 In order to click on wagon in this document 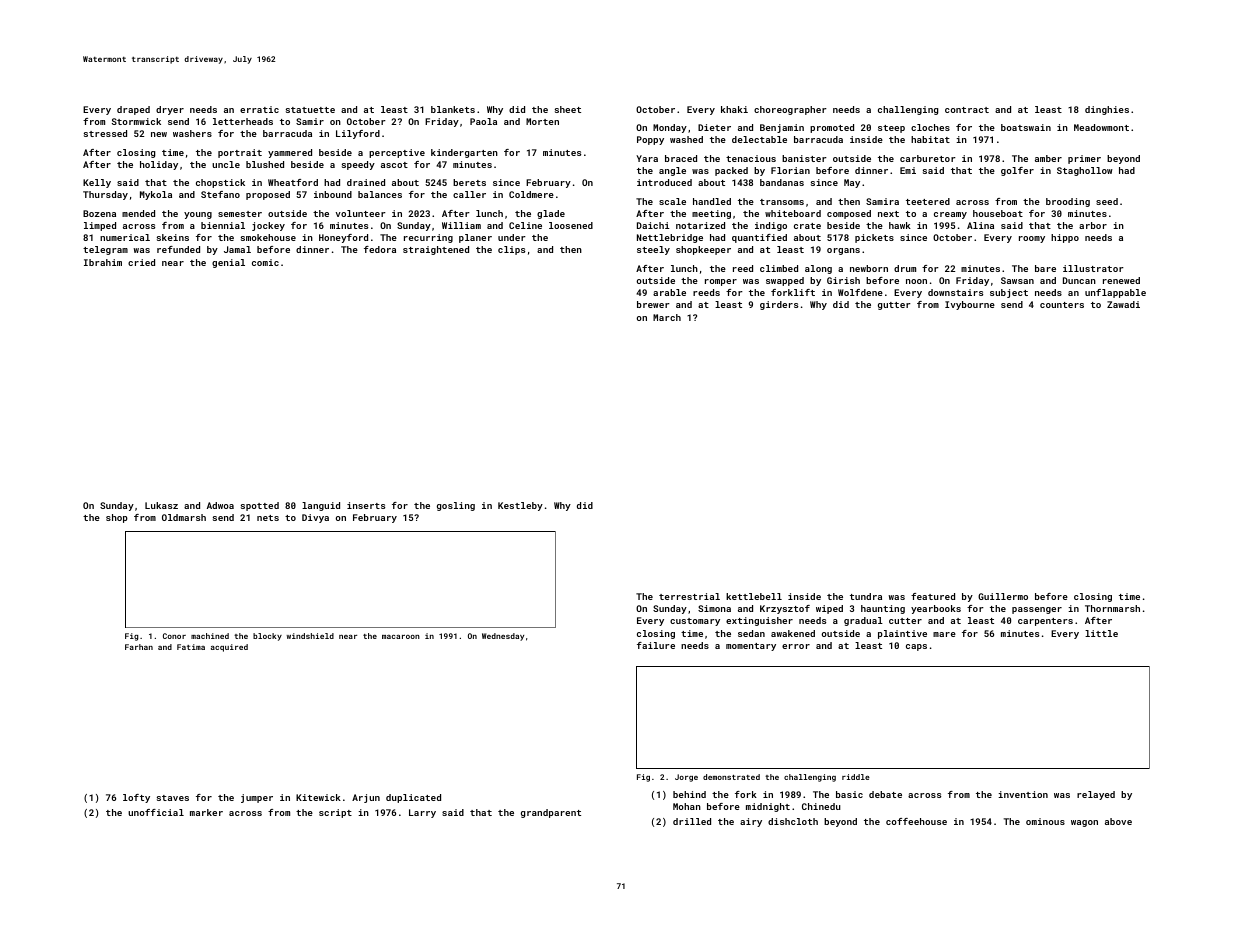, I will do `click(1084, 823)`.
